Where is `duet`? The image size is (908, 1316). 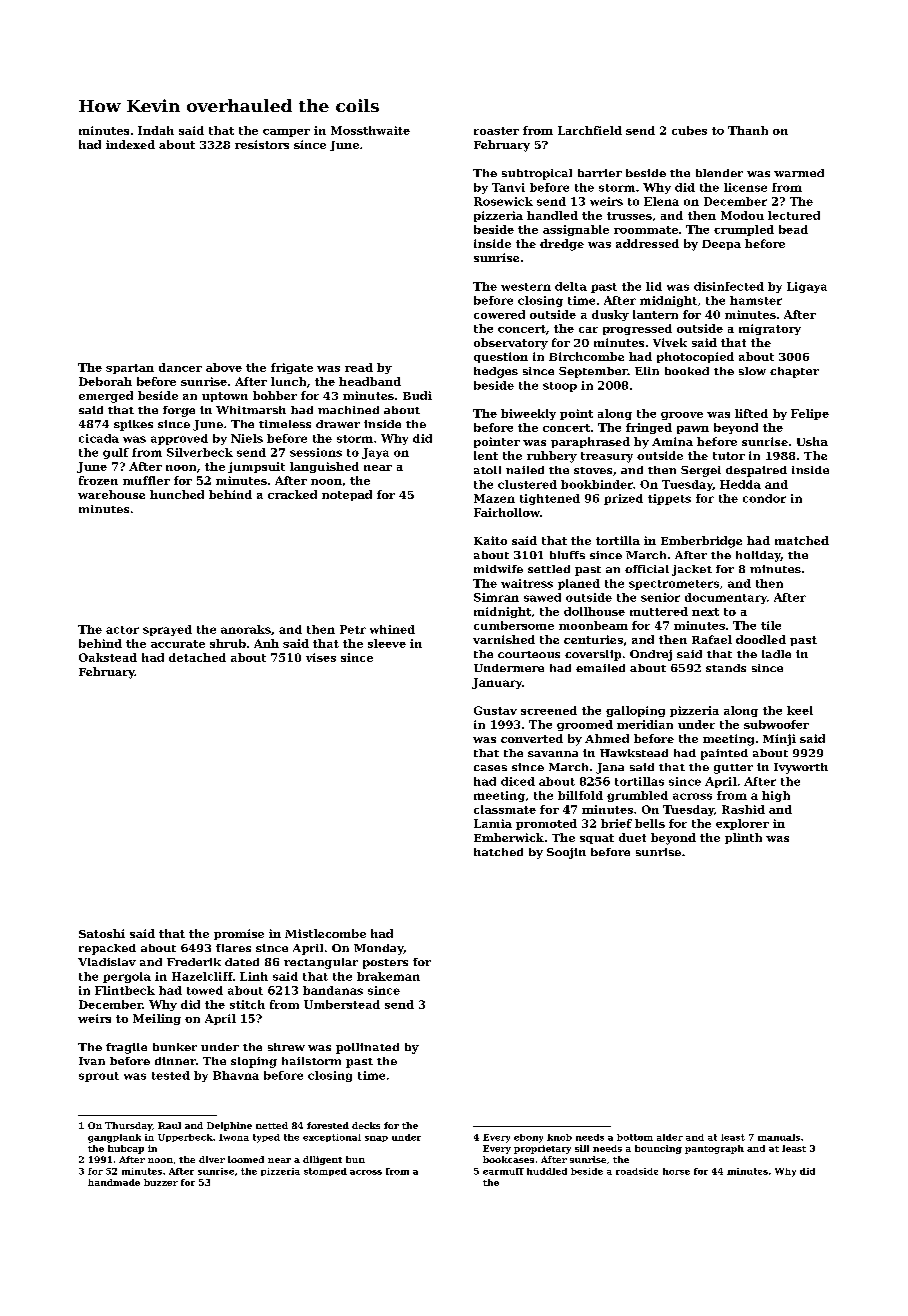 duet is located at coordinates (632, 837).
